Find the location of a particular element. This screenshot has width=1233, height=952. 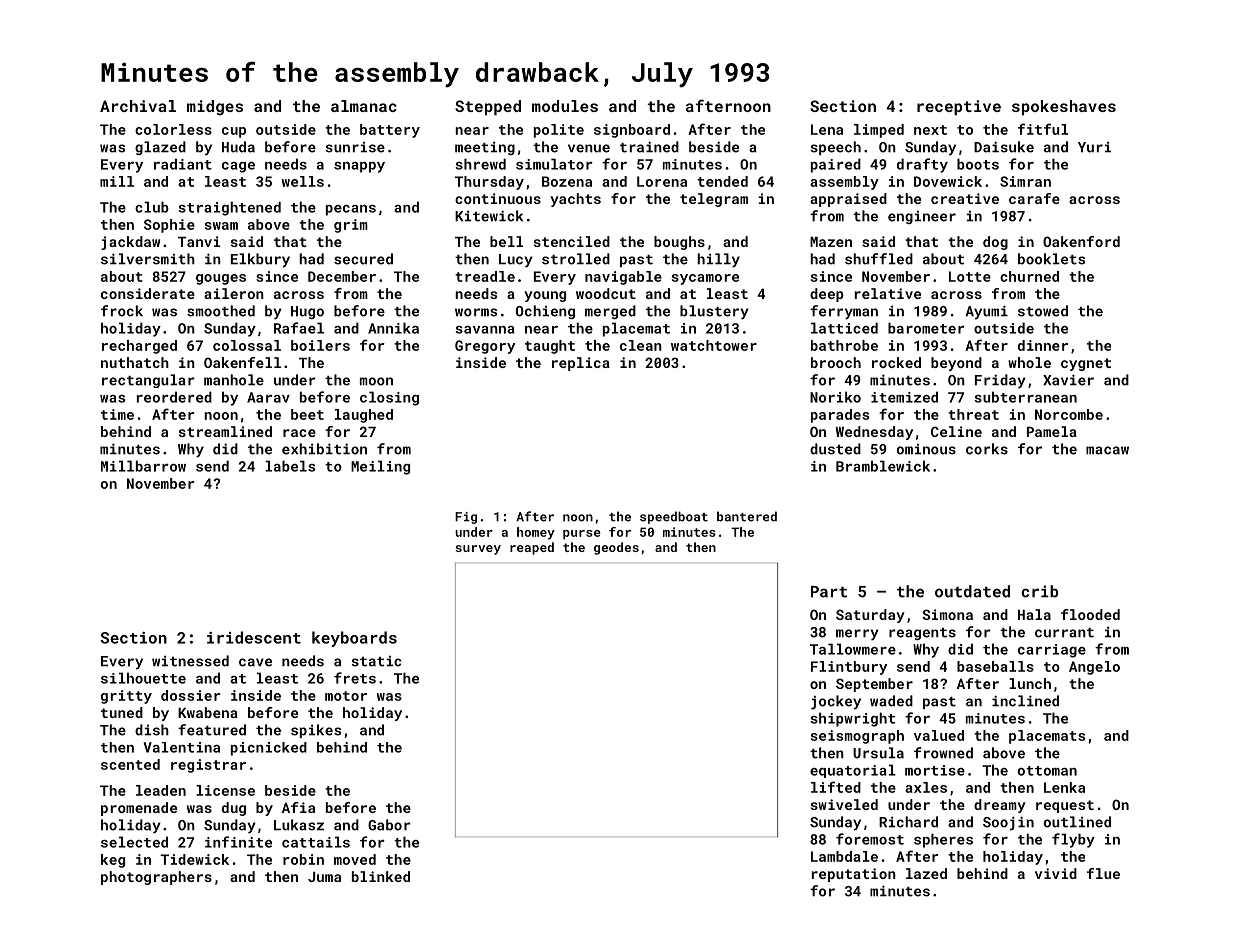

spokeshaves is located at coordinates (1064, 107).
